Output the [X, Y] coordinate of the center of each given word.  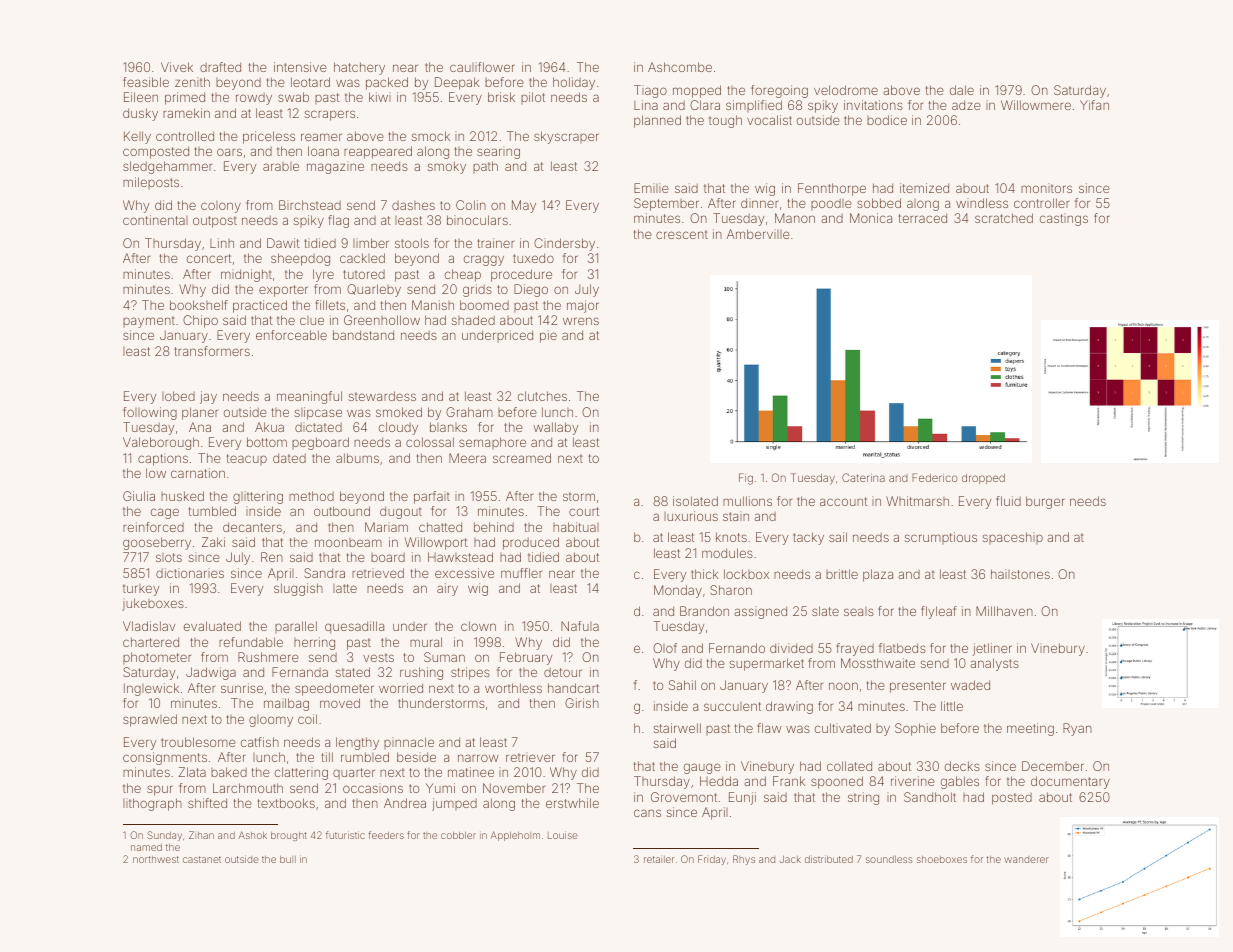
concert [209, 258]
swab [293, 97]
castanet [202, 859]
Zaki [213, 542]
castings [1064, 219]
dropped [983, 479]
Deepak [457, 83]
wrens [581, 321]
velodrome [846, 90]
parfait [432, 497]
